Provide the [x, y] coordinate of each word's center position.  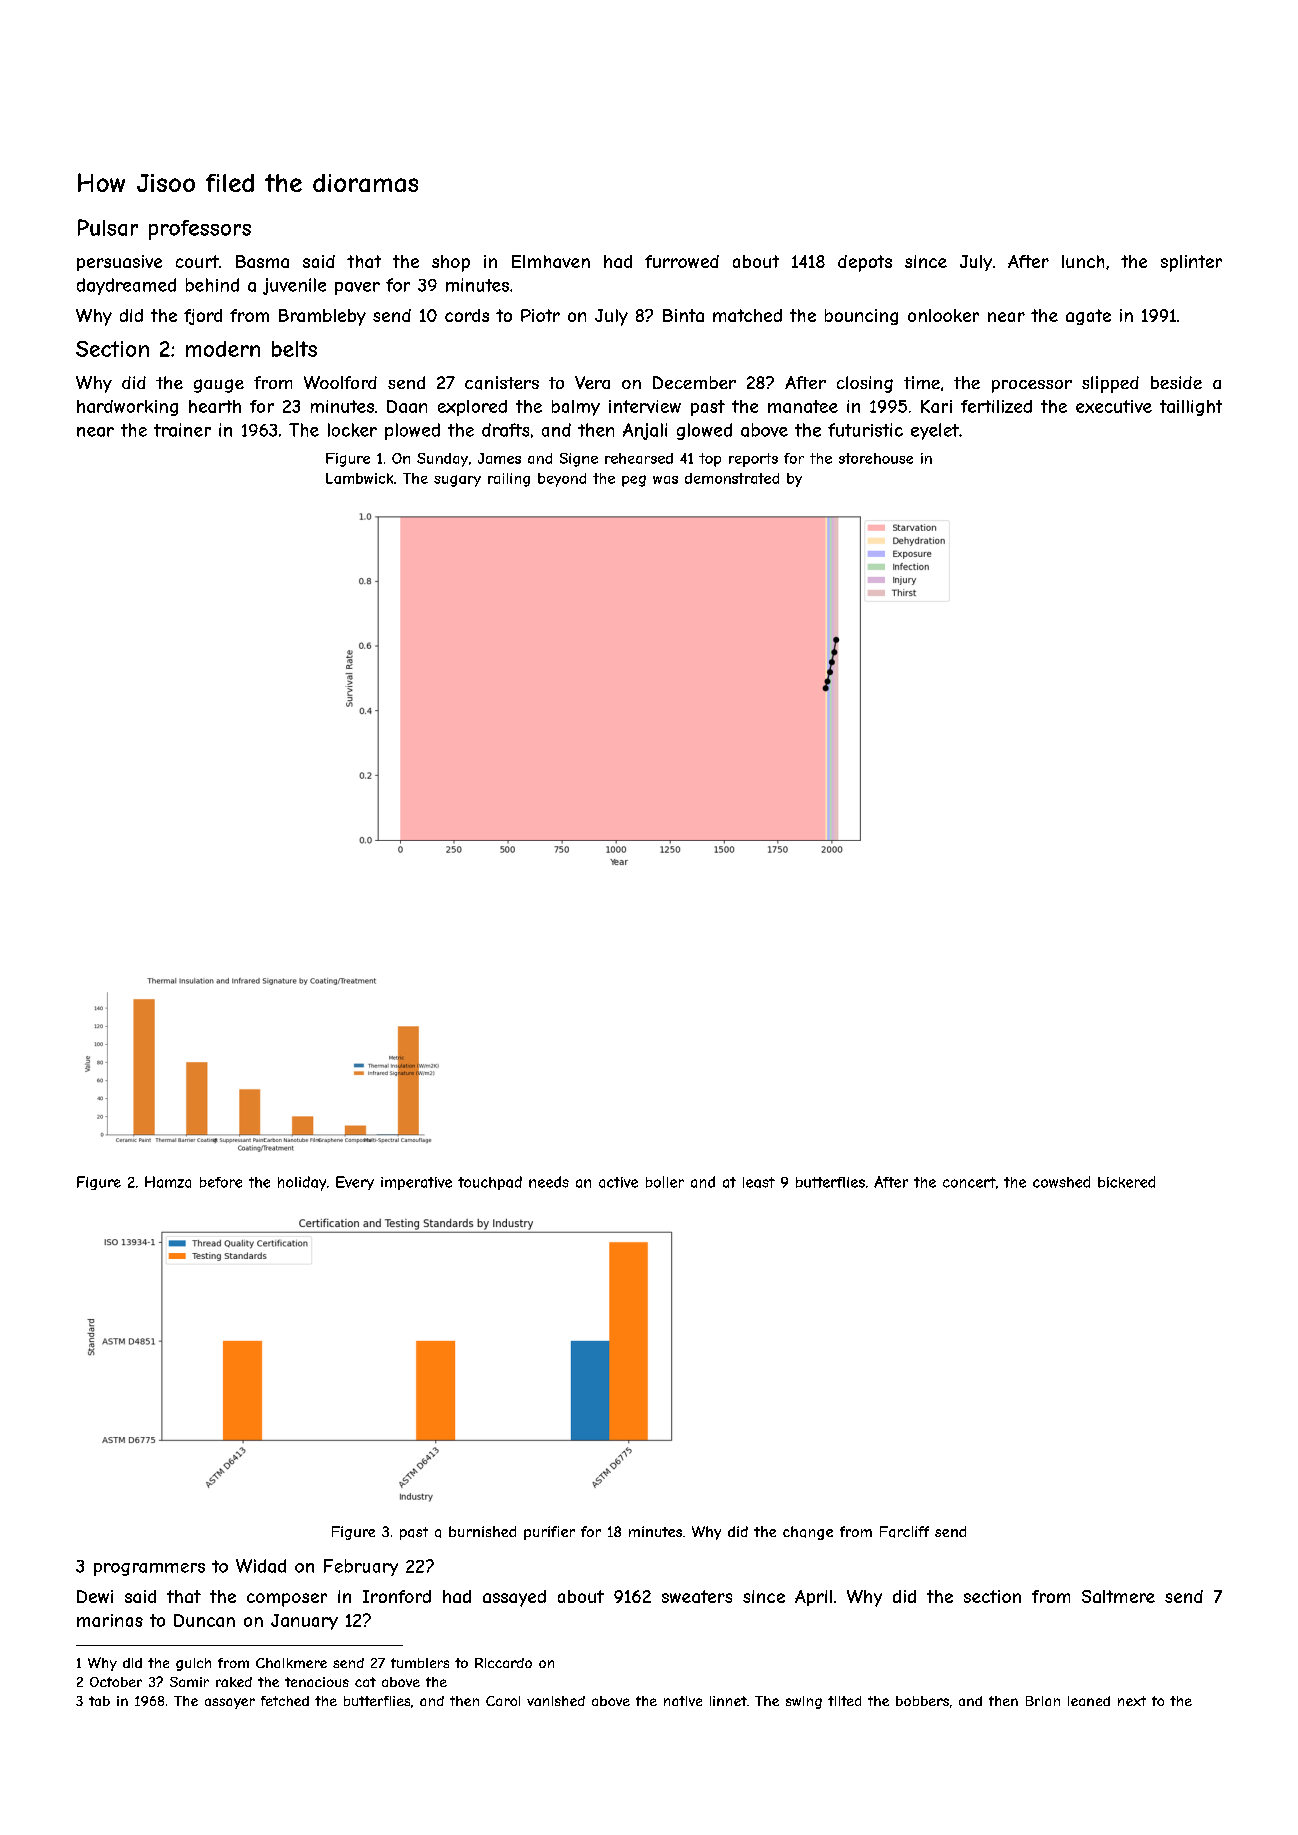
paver [357, 288]
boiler [665, 1182]
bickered [1126, 1182]
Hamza [168, 1182]
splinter [1191, 263]
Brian [1043, 1701]
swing [804, 1702]
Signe [579, 460]
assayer [230, 1703]
